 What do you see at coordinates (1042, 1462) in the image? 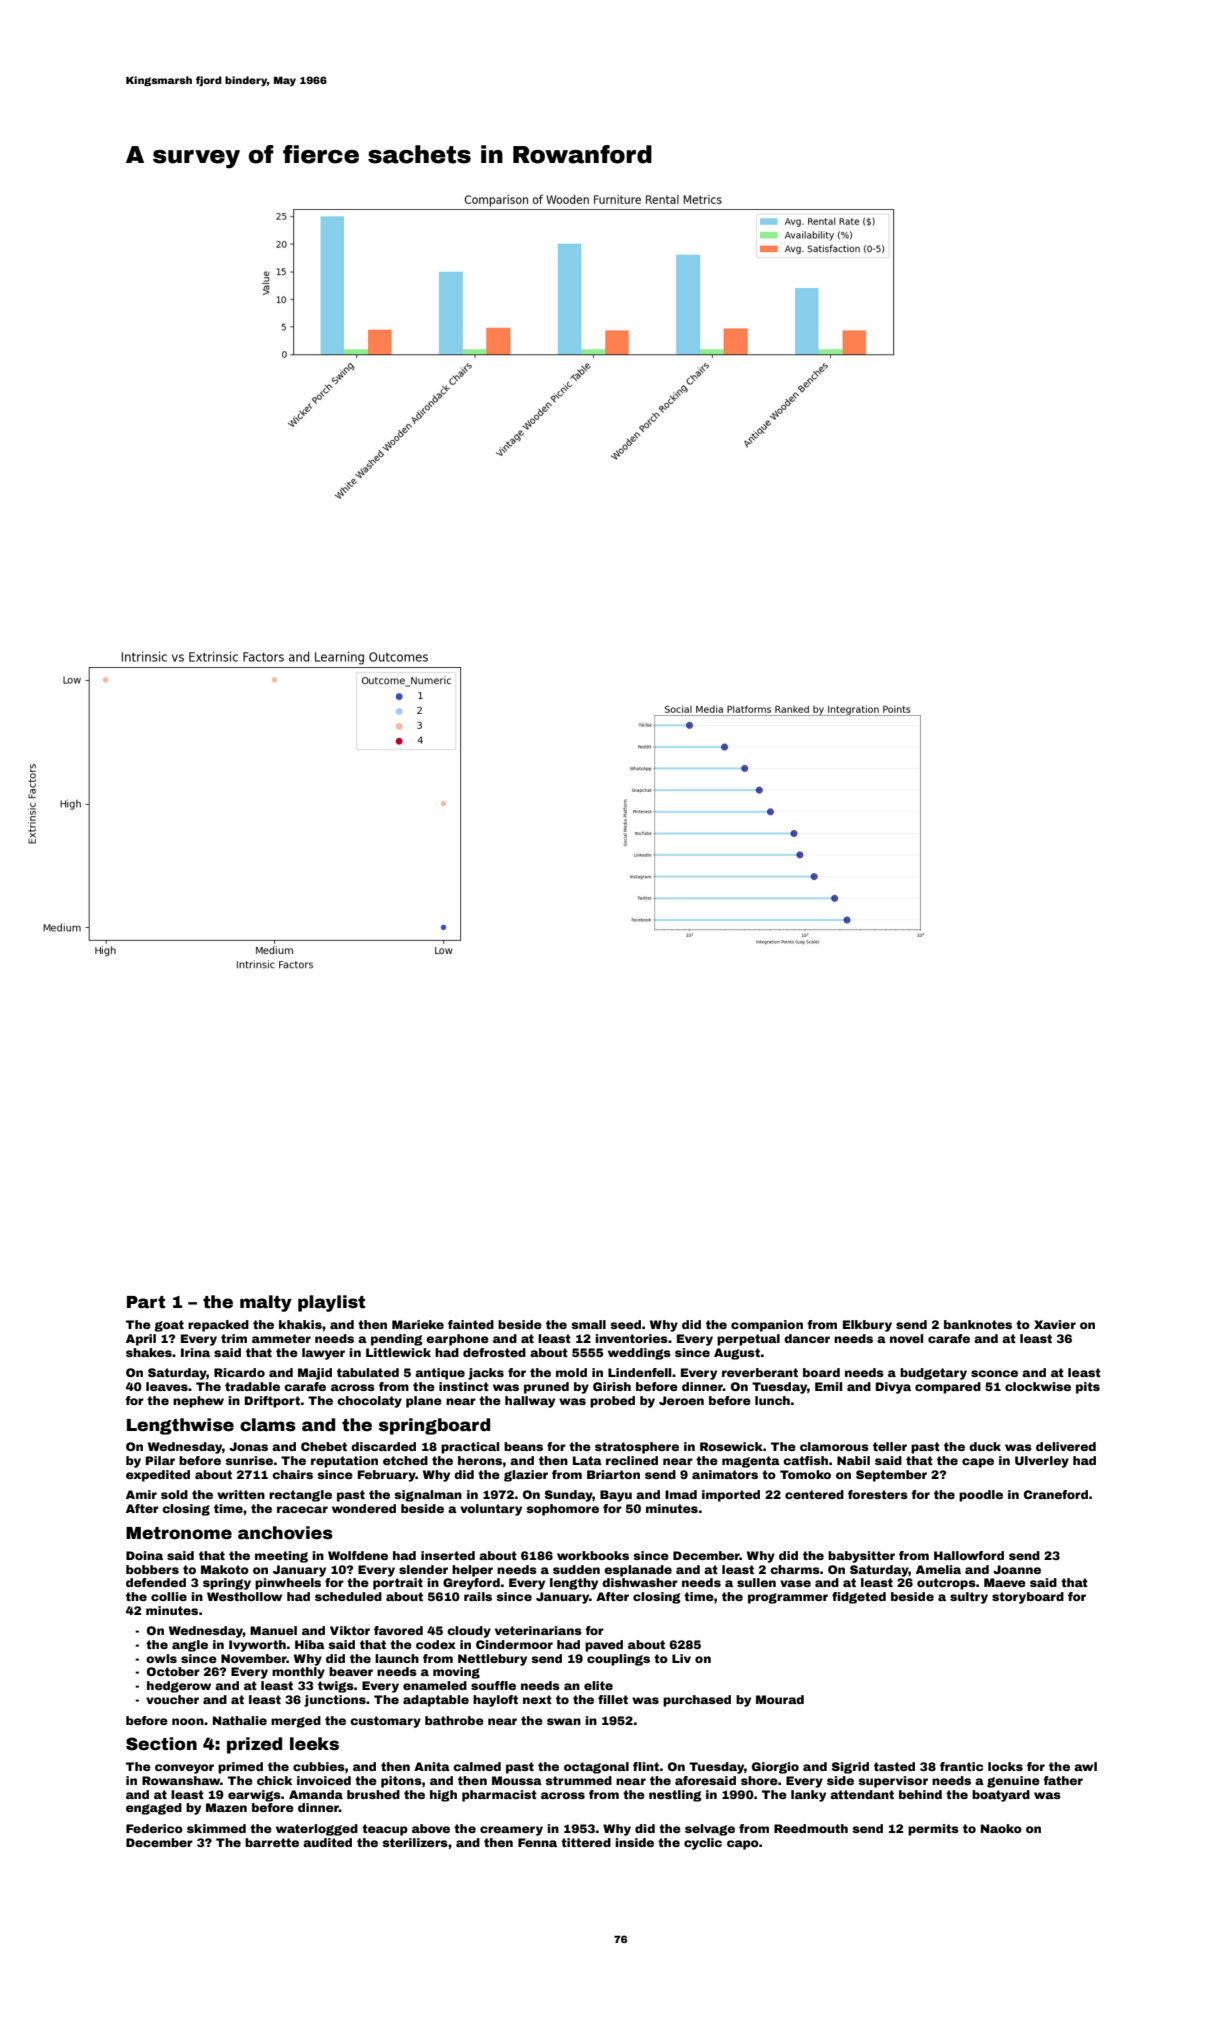
I see `Ulverley` at bounding box center [1042, 1462].
